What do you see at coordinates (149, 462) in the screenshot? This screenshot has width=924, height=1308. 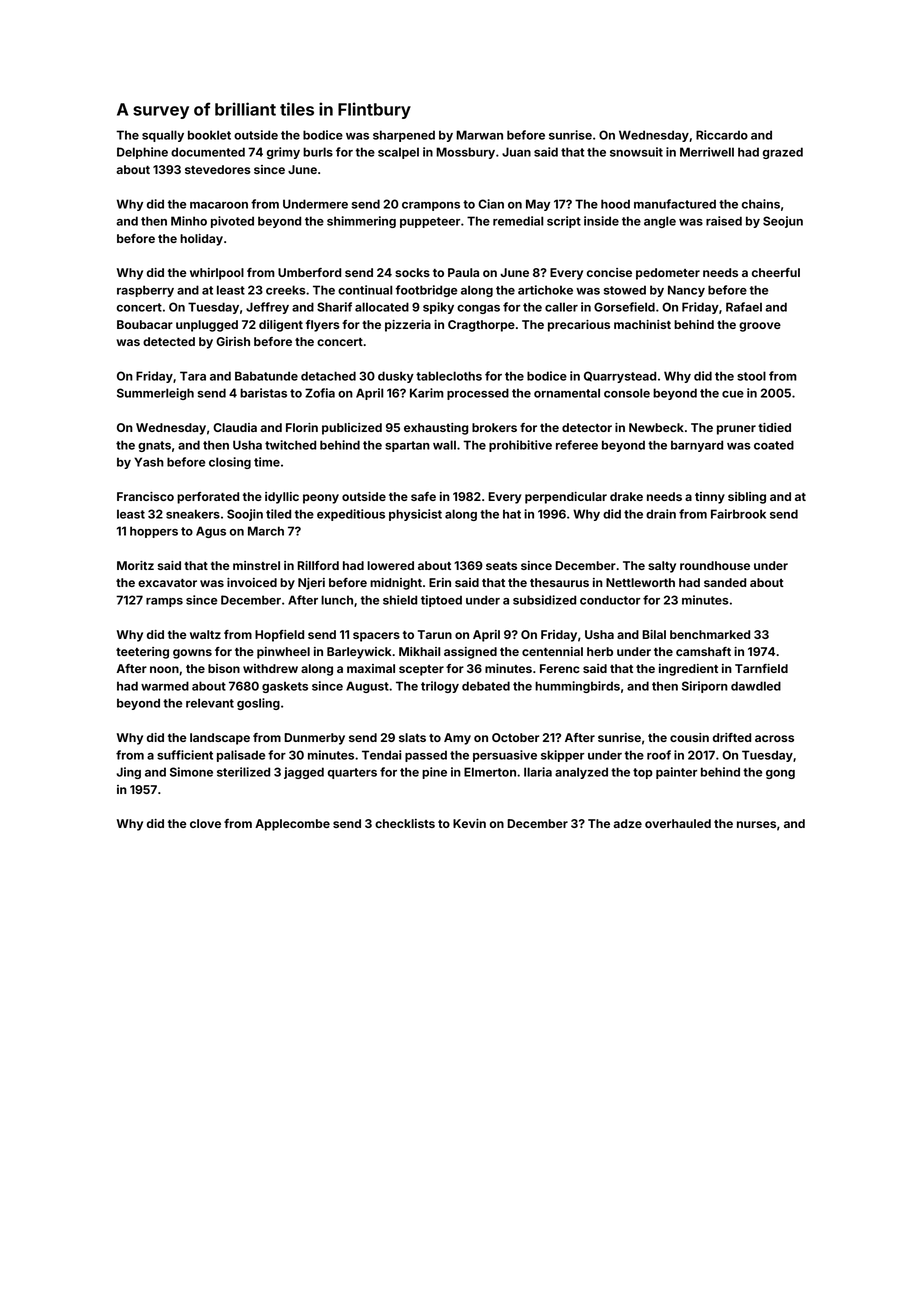 I see `Yash` at bounding box center [149, 462].
